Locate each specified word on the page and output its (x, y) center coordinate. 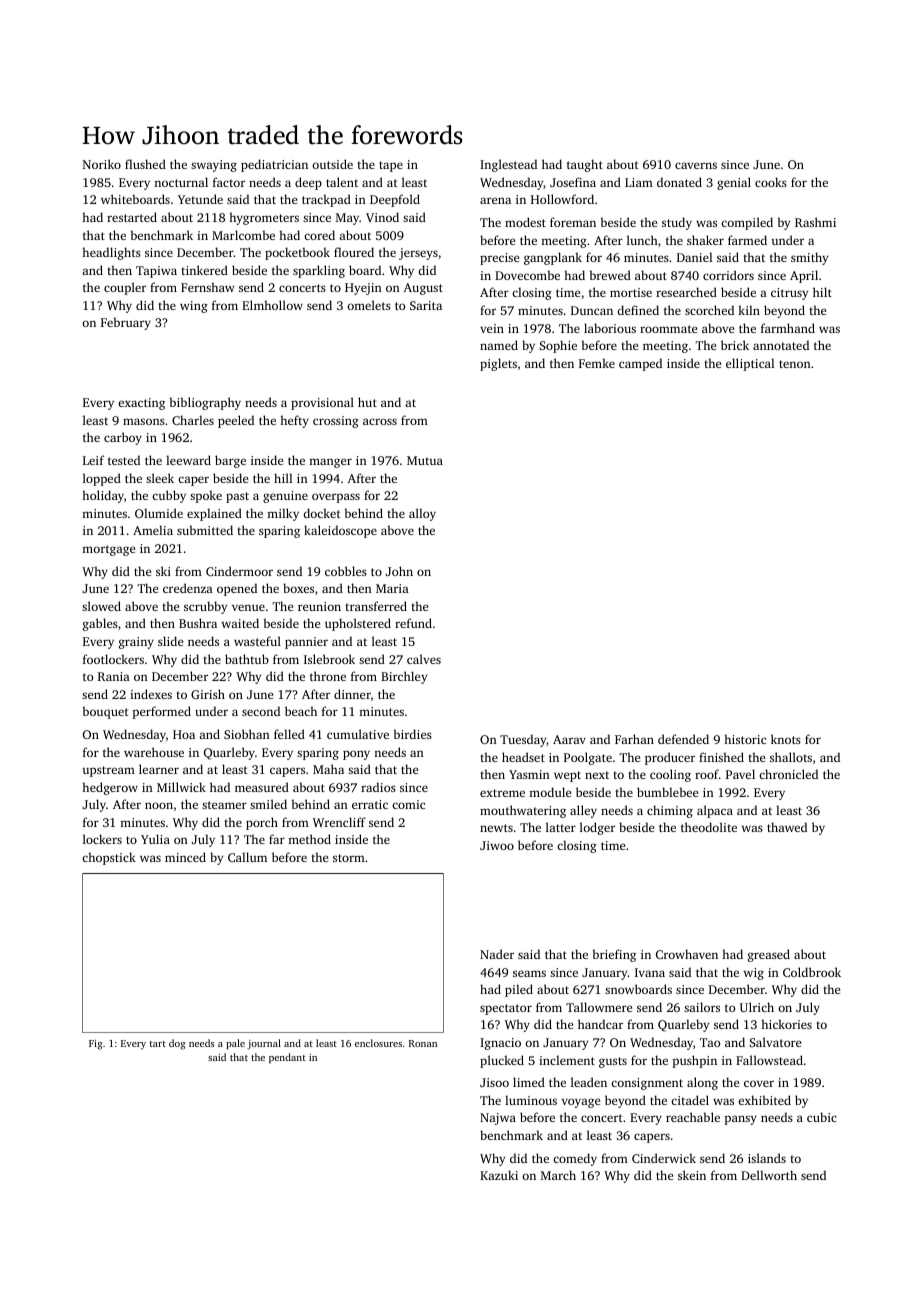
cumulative (358, 734)
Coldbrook (812, 972)
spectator (506, 1009)
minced (185, 857)
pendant (287, 1058)
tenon (795, 364)
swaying (214, 166)
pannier (306, 643)
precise (499, 259)
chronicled (788, 774)
